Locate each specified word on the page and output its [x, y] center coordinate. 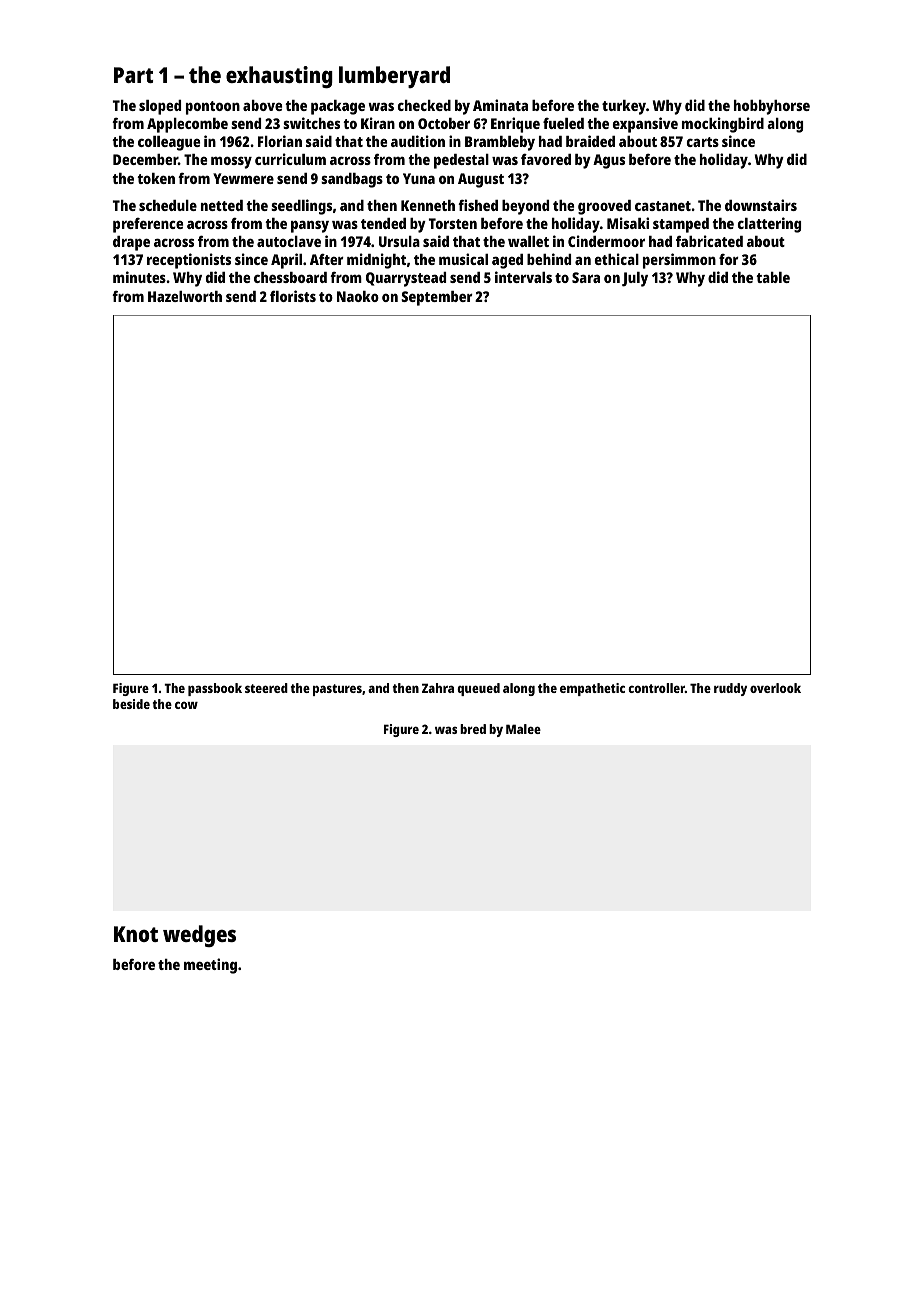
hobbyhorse [772, 107]
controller [656, 688]
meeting [210, 966]
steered [266, 688]
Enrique [515, 125]
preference [148, 225]
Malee [523, 729]
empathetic [592, 689]
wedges [199, 936]
